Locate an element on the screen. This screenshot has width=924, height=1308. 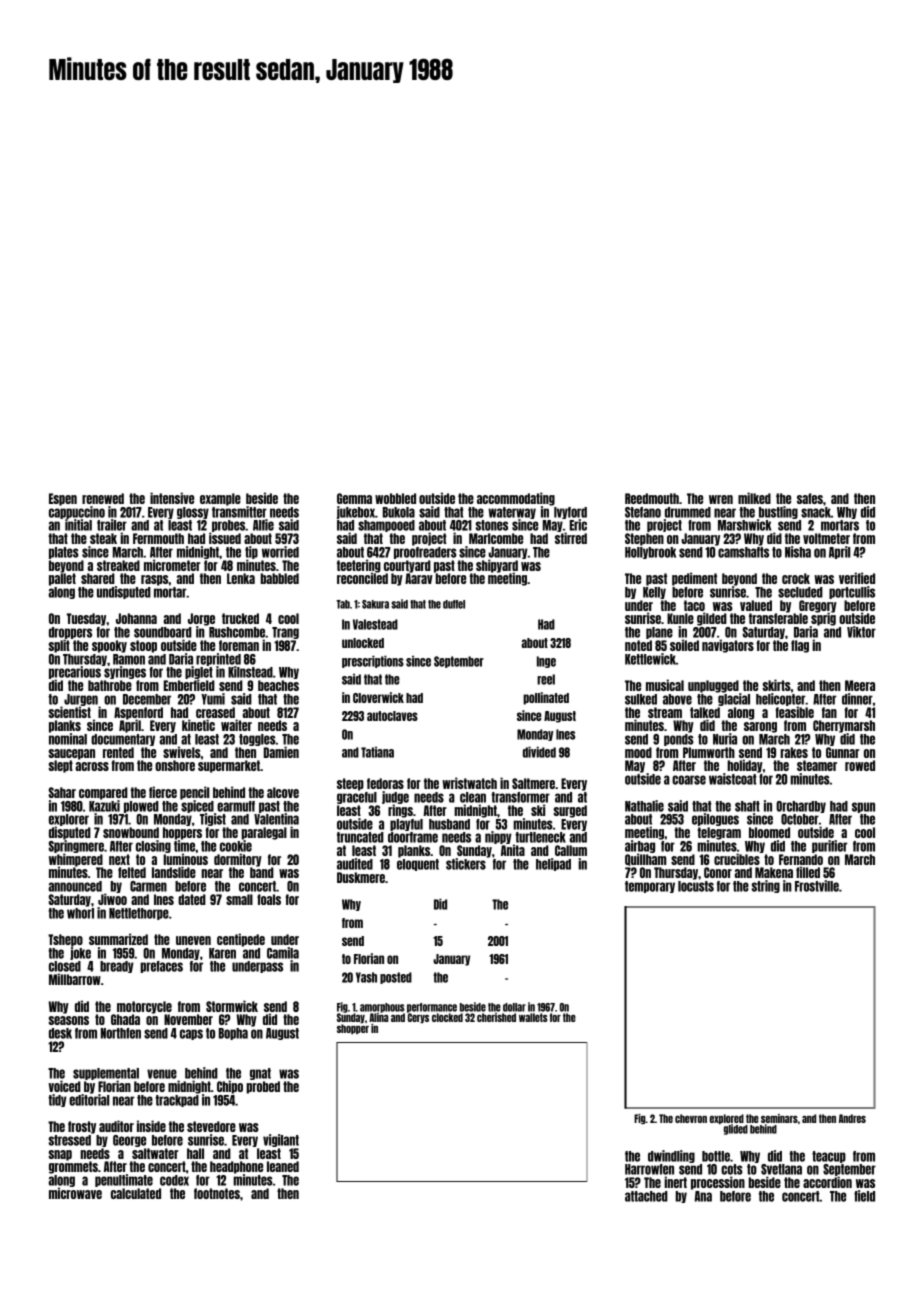
cappuccino is located at coordinates (77, 512).
